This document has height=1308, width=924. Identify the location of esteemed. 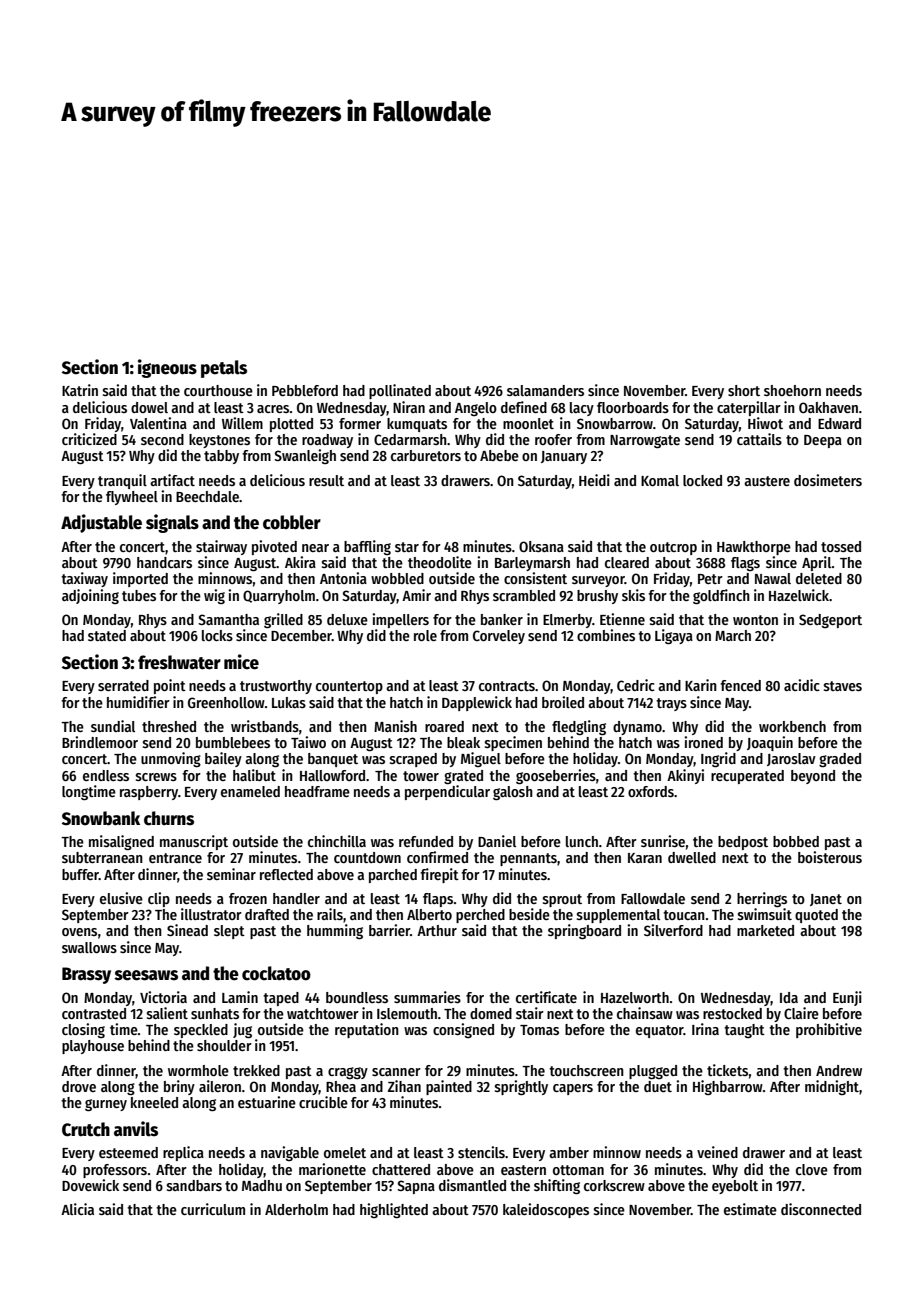
(128, 1152).
